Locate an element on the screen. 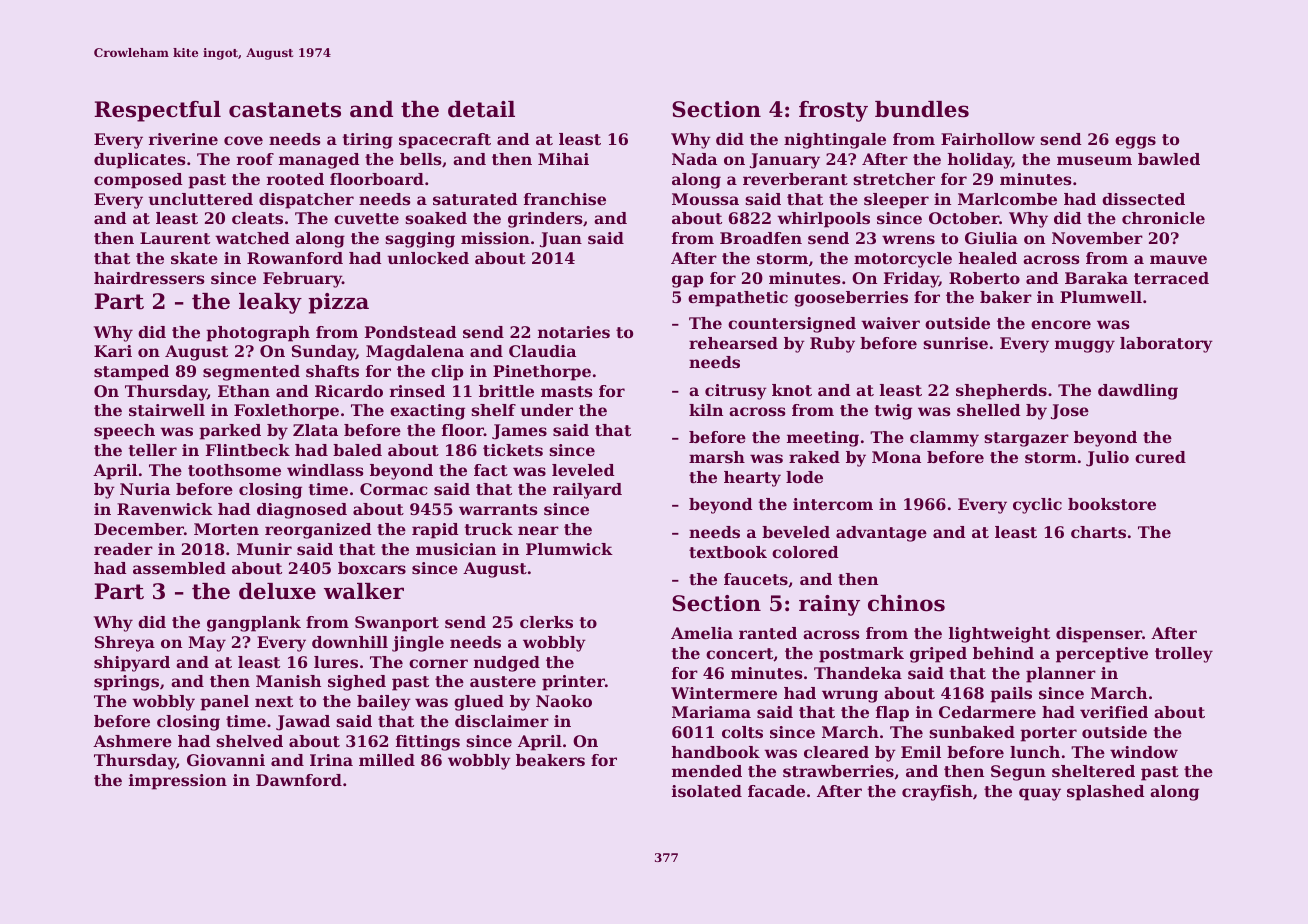 The width and height of the screenshot is (1308, 924). Roberto is located at coordinates (984, 278).
